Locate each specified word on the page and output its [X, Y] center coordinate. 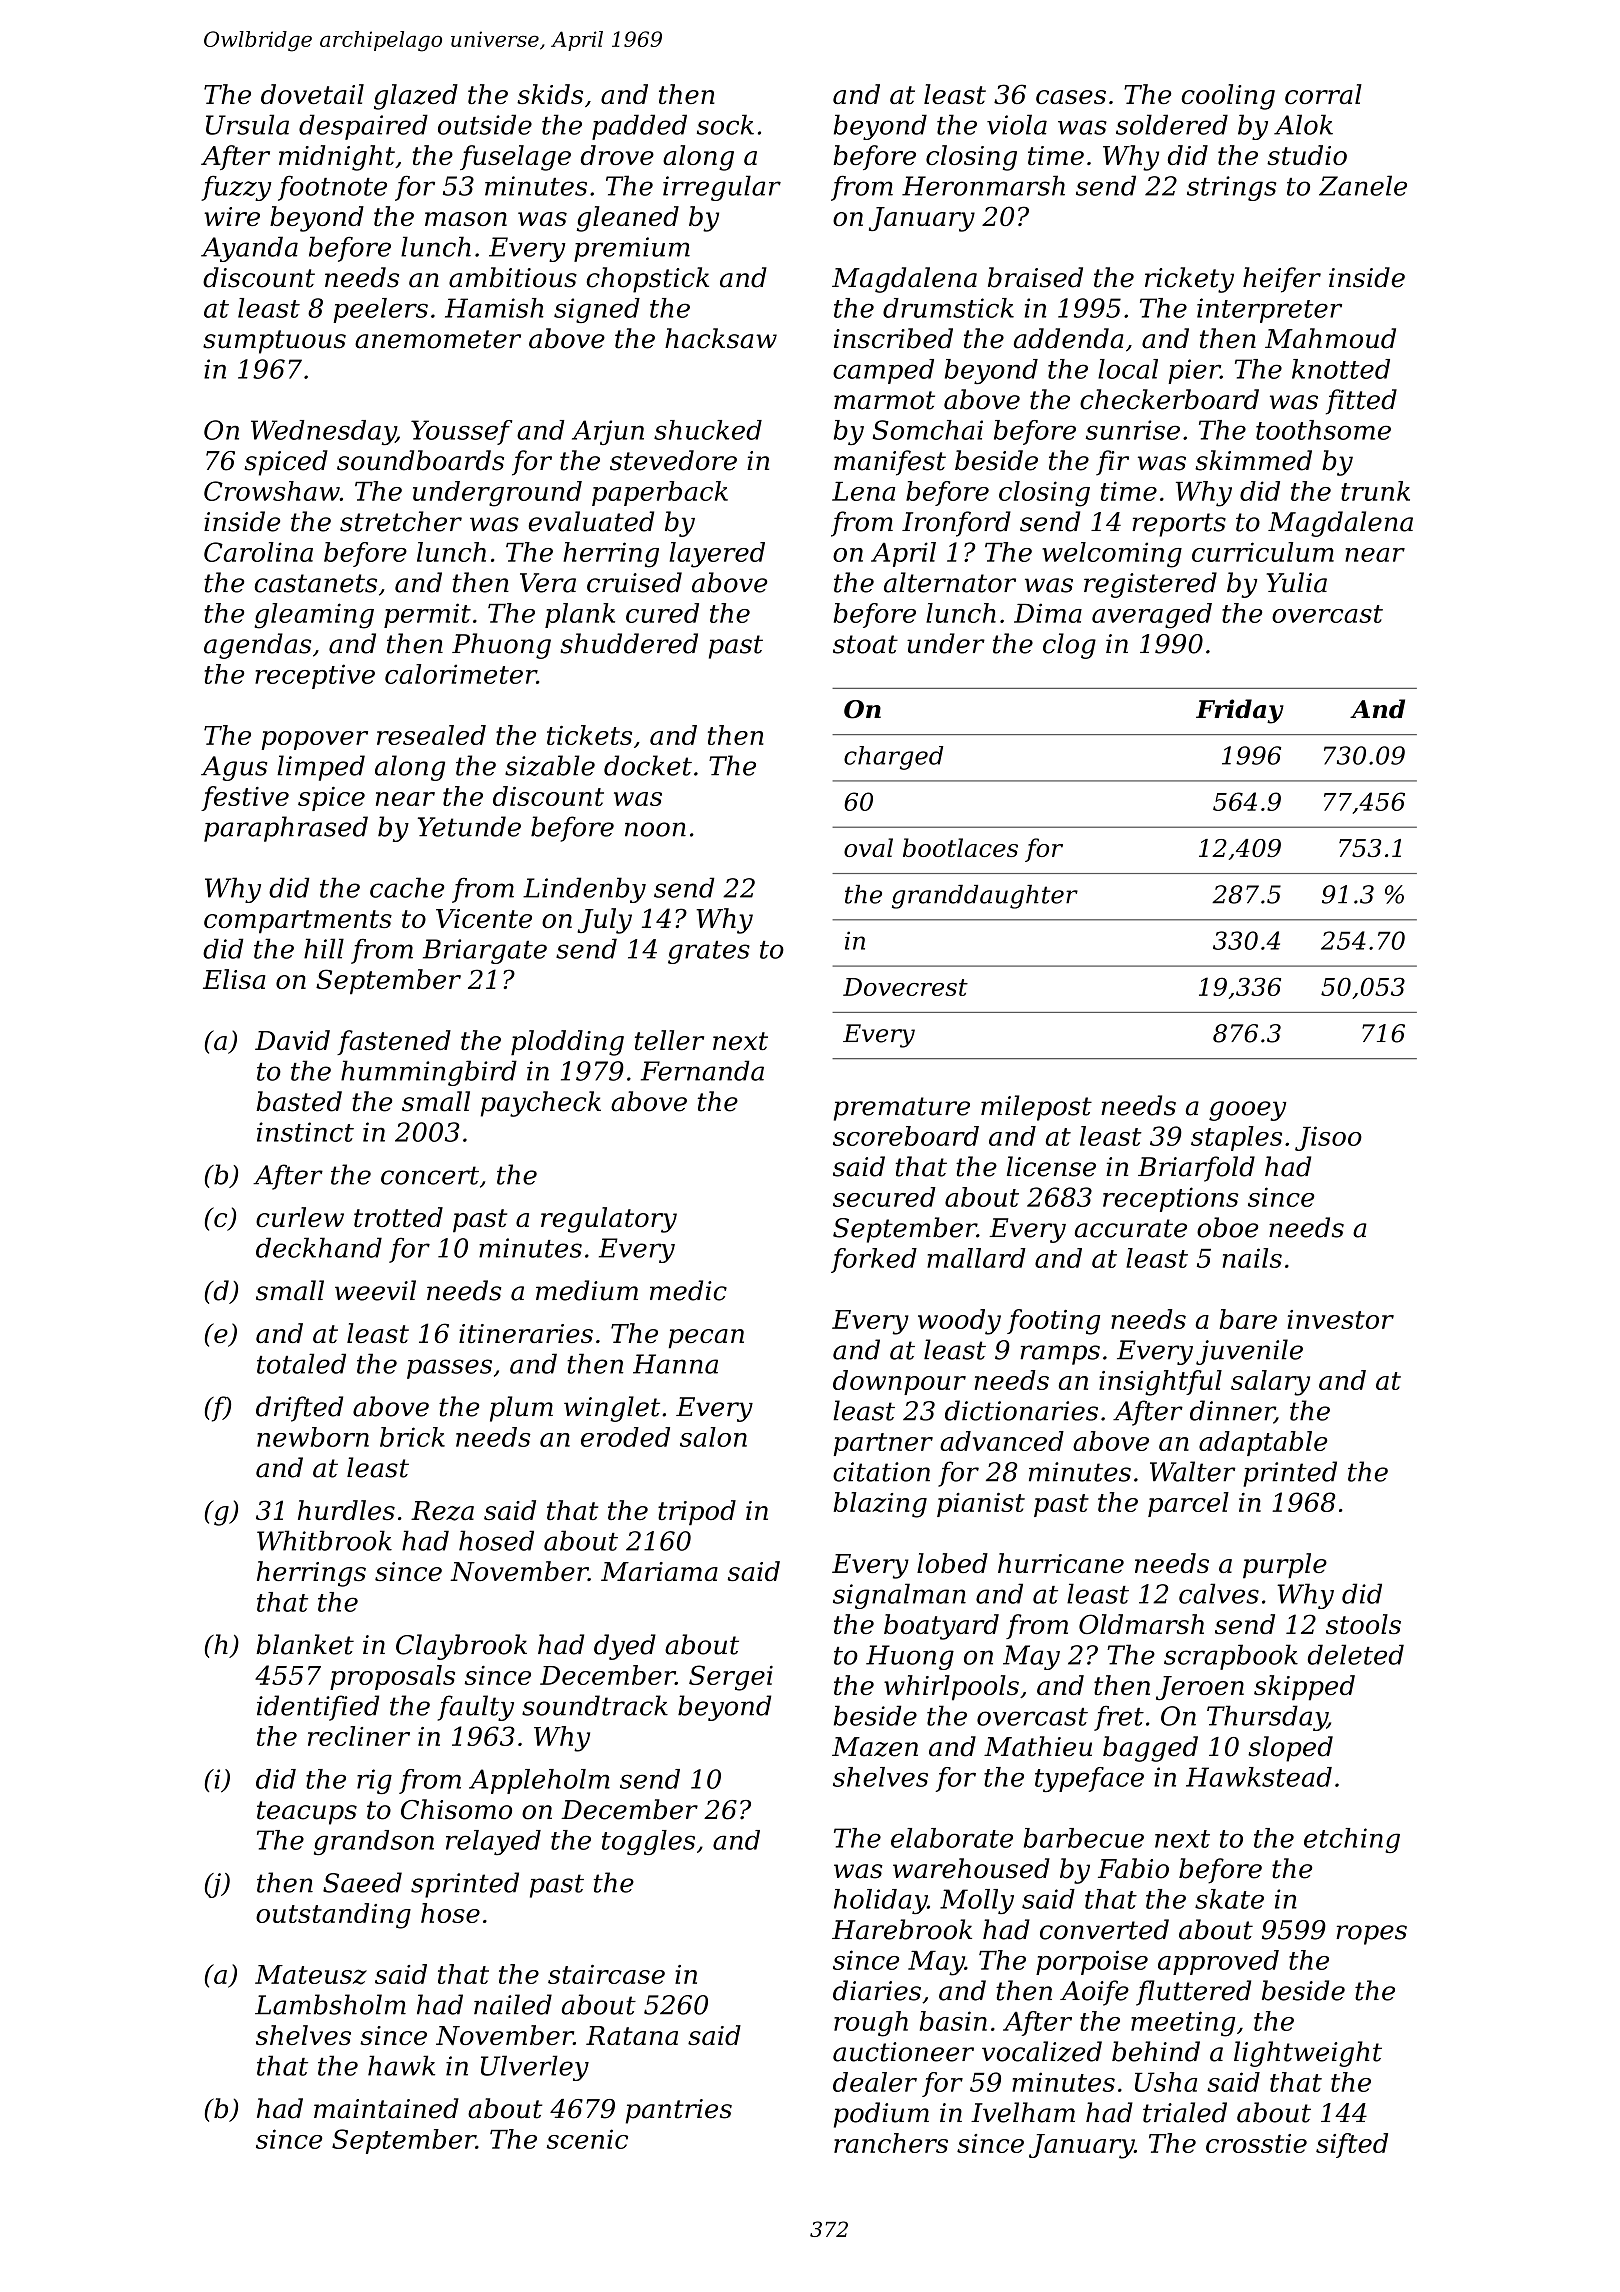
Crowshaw [272, 491]
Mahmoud [1330, 338]
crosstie [1256, 2143]
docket [648, 765]
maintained [386, 2108]
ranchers [891, 2143]
